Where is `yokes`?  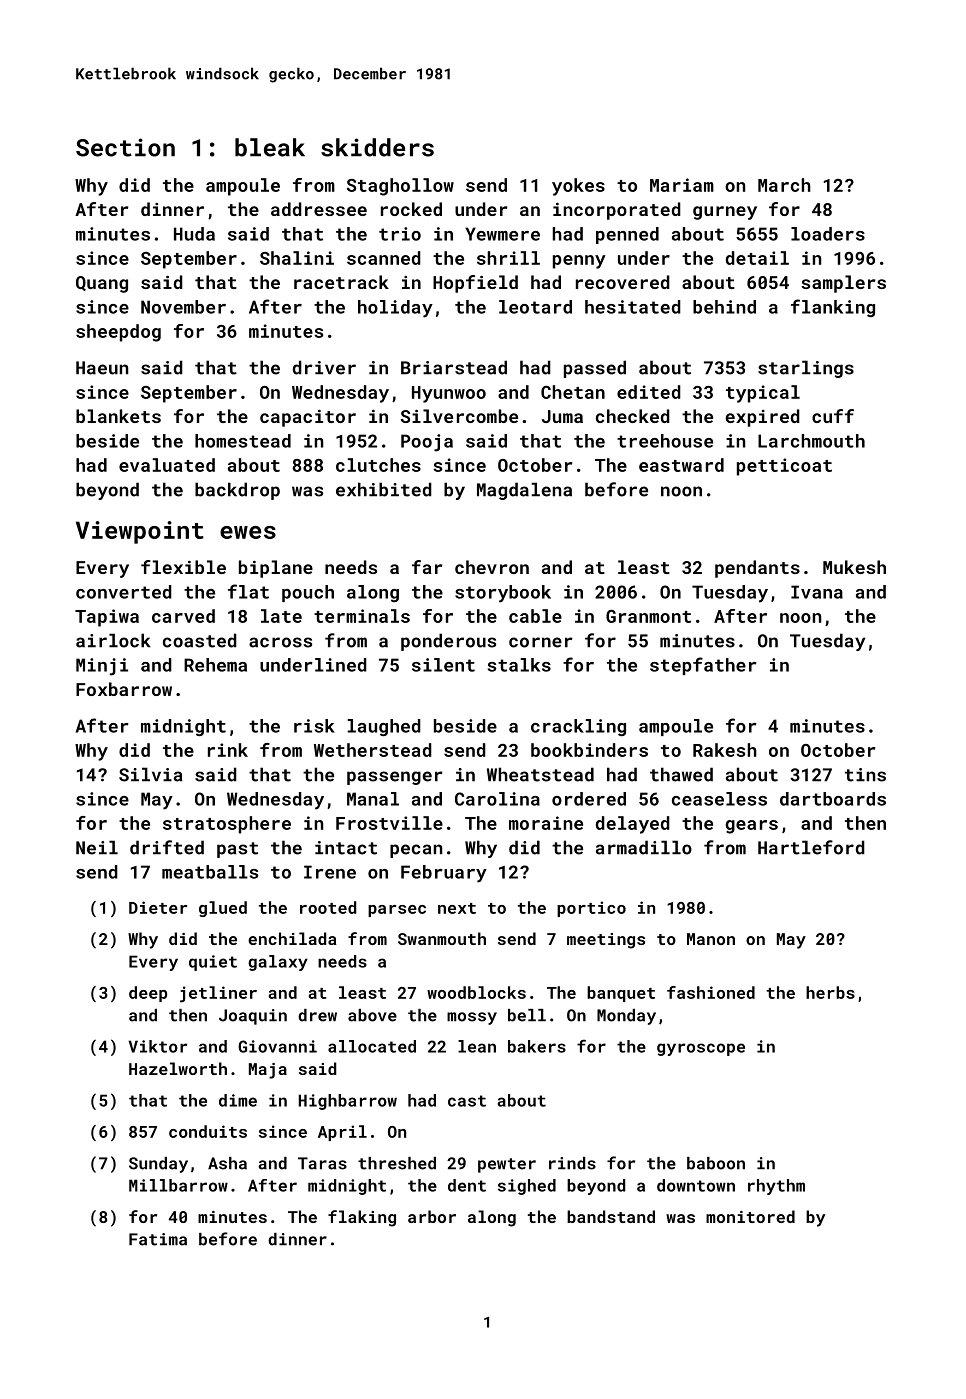 yokes is located at coordinates (578, 187).
